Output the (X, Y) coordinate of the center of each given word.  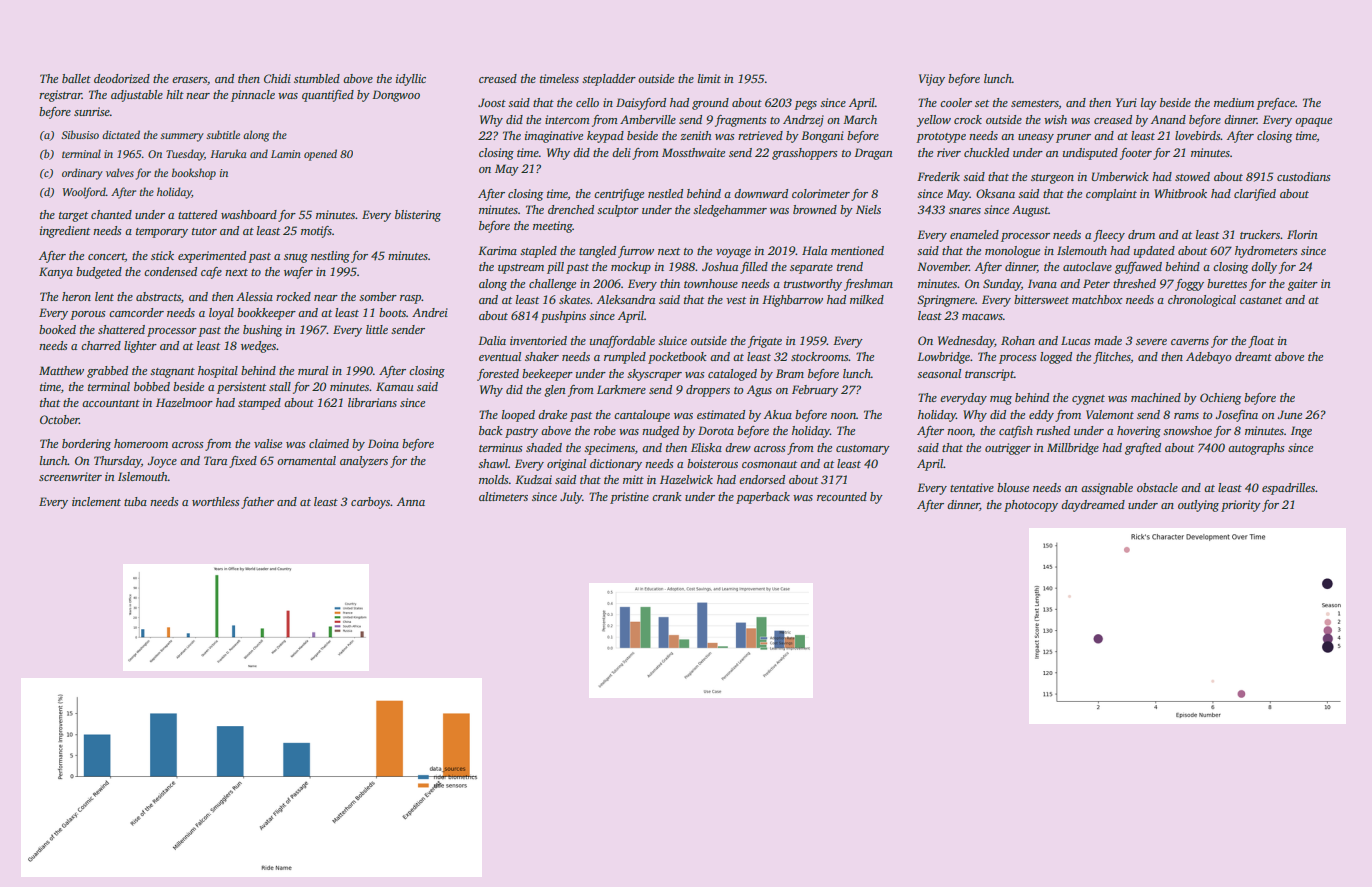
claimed (329, 443)
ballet (76, 78)
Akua (778, 414)
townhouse (711, 283)
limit (709, 78)
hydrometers (1266, 252)
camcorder (136, 312)
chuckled (986, 152)
